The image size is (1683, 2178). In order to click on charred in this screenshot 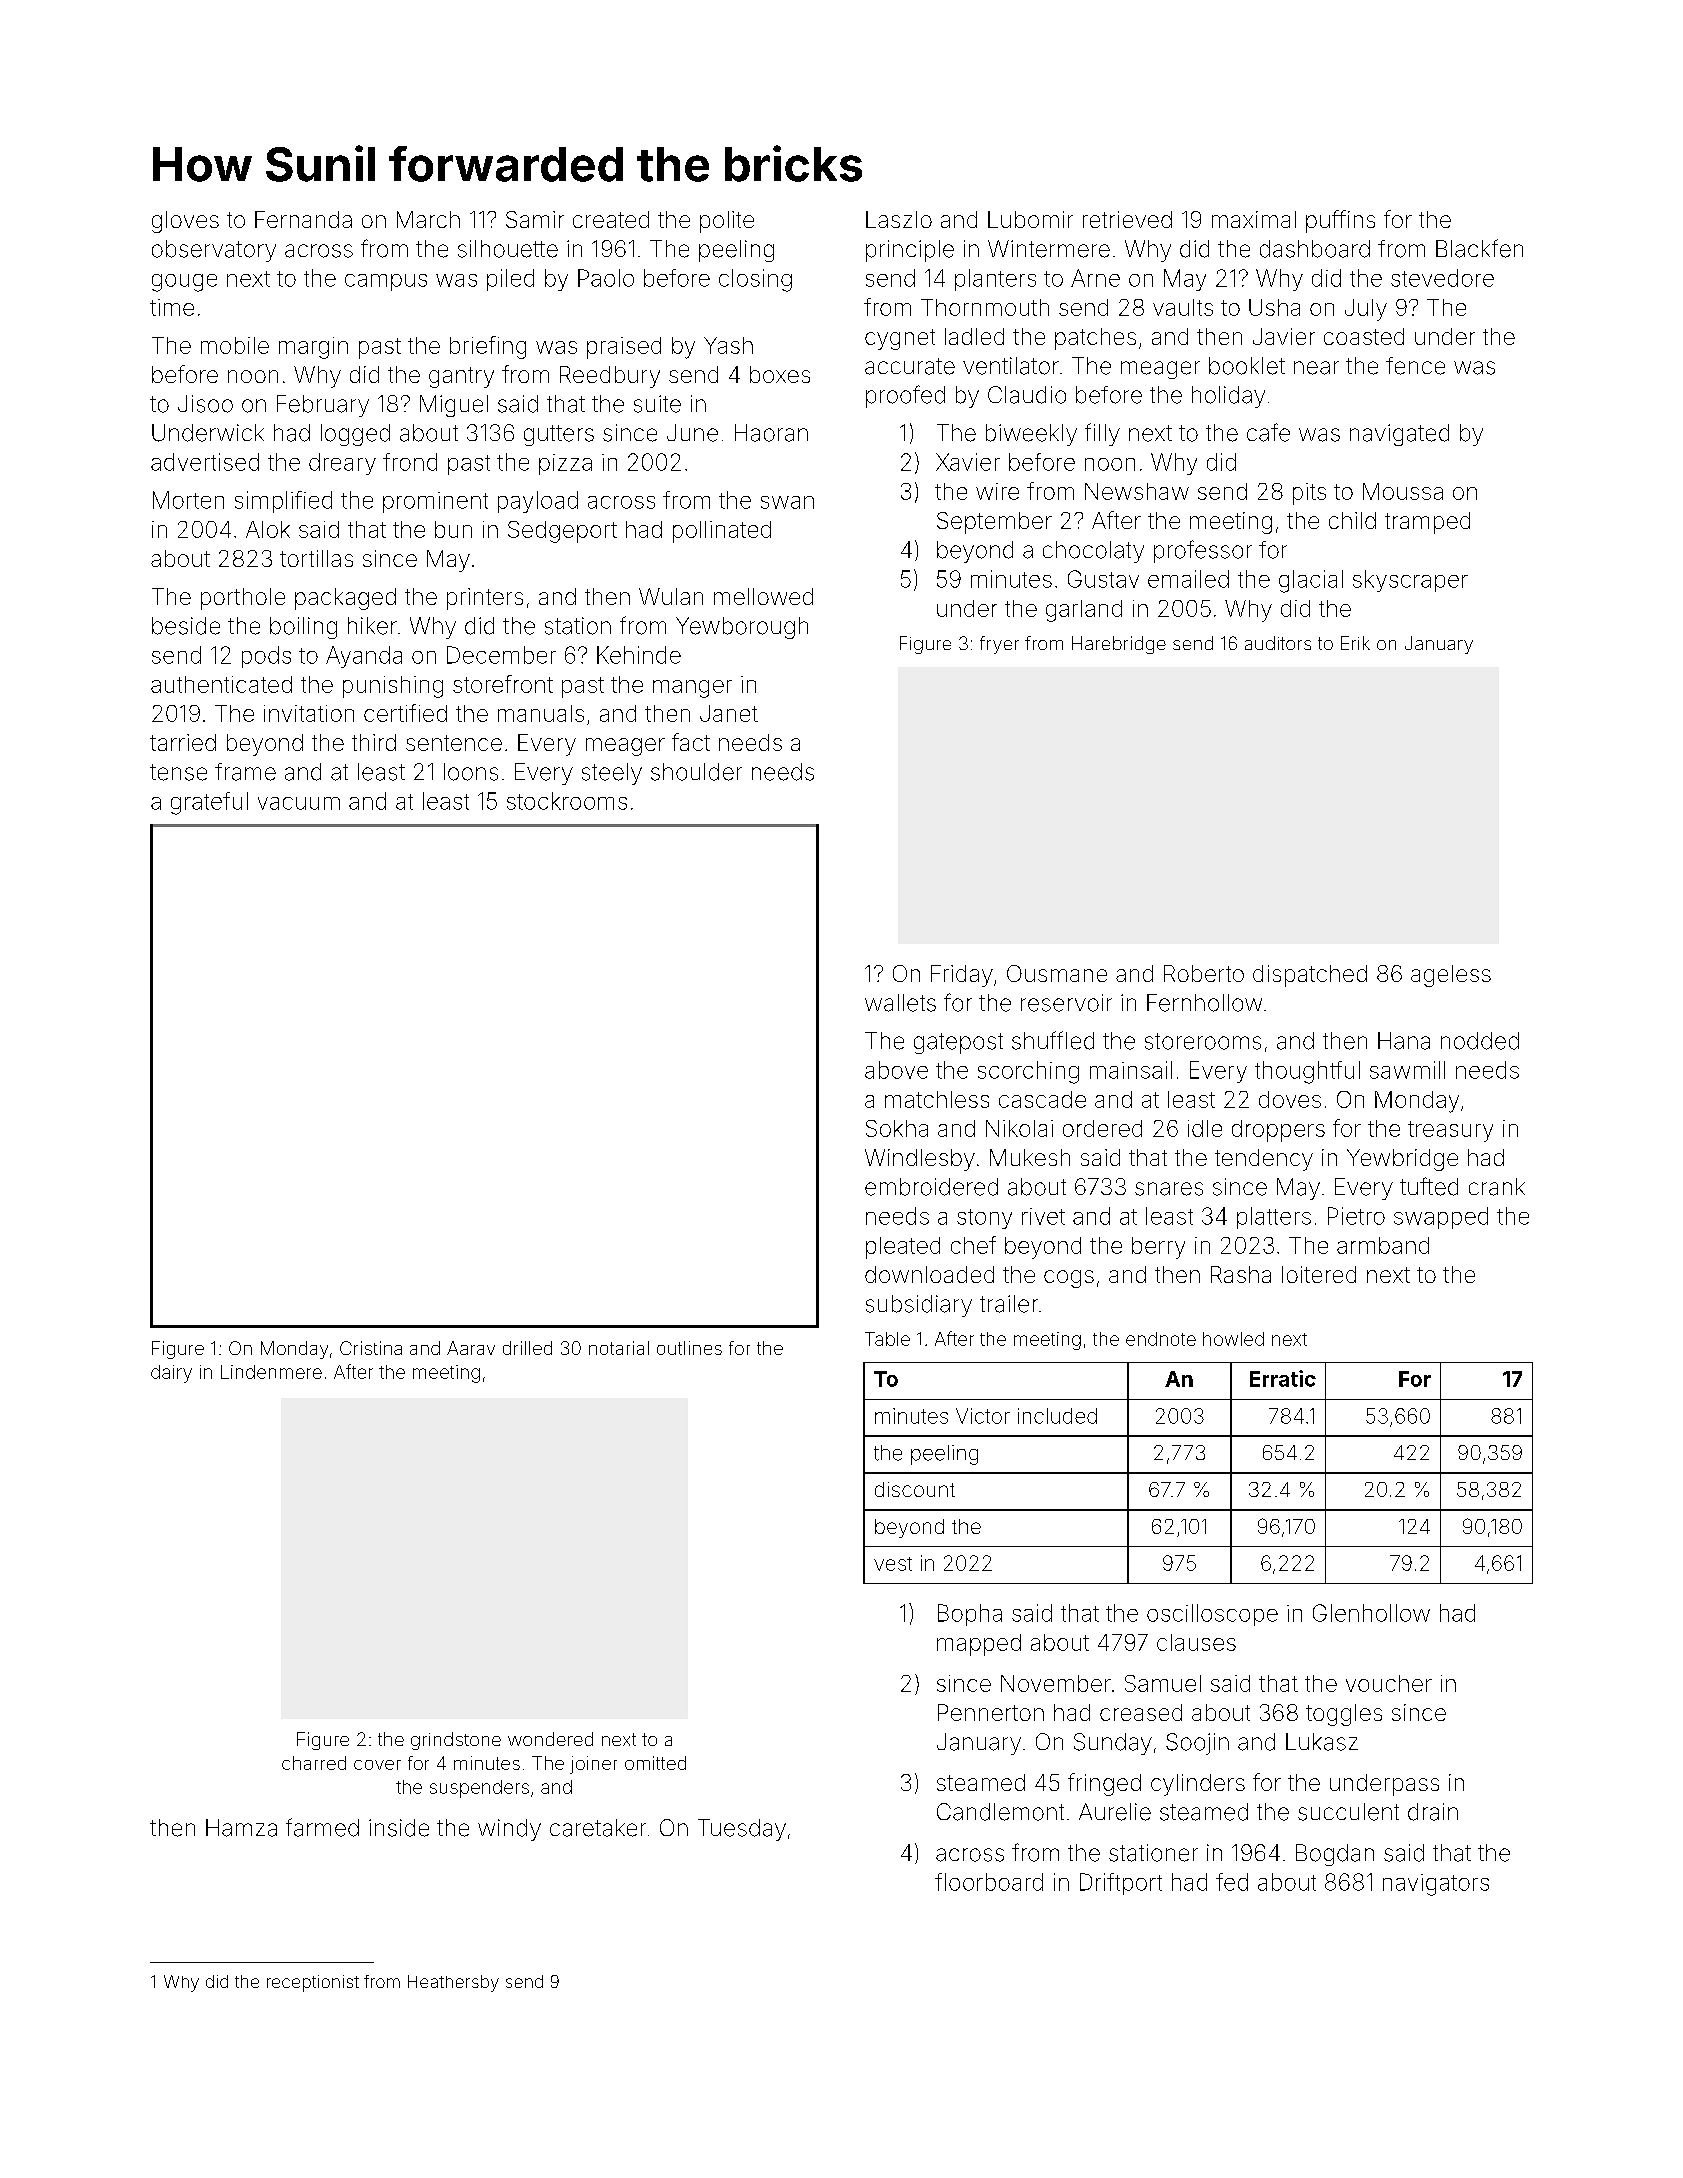, I will do `click(314, 1763)`.
